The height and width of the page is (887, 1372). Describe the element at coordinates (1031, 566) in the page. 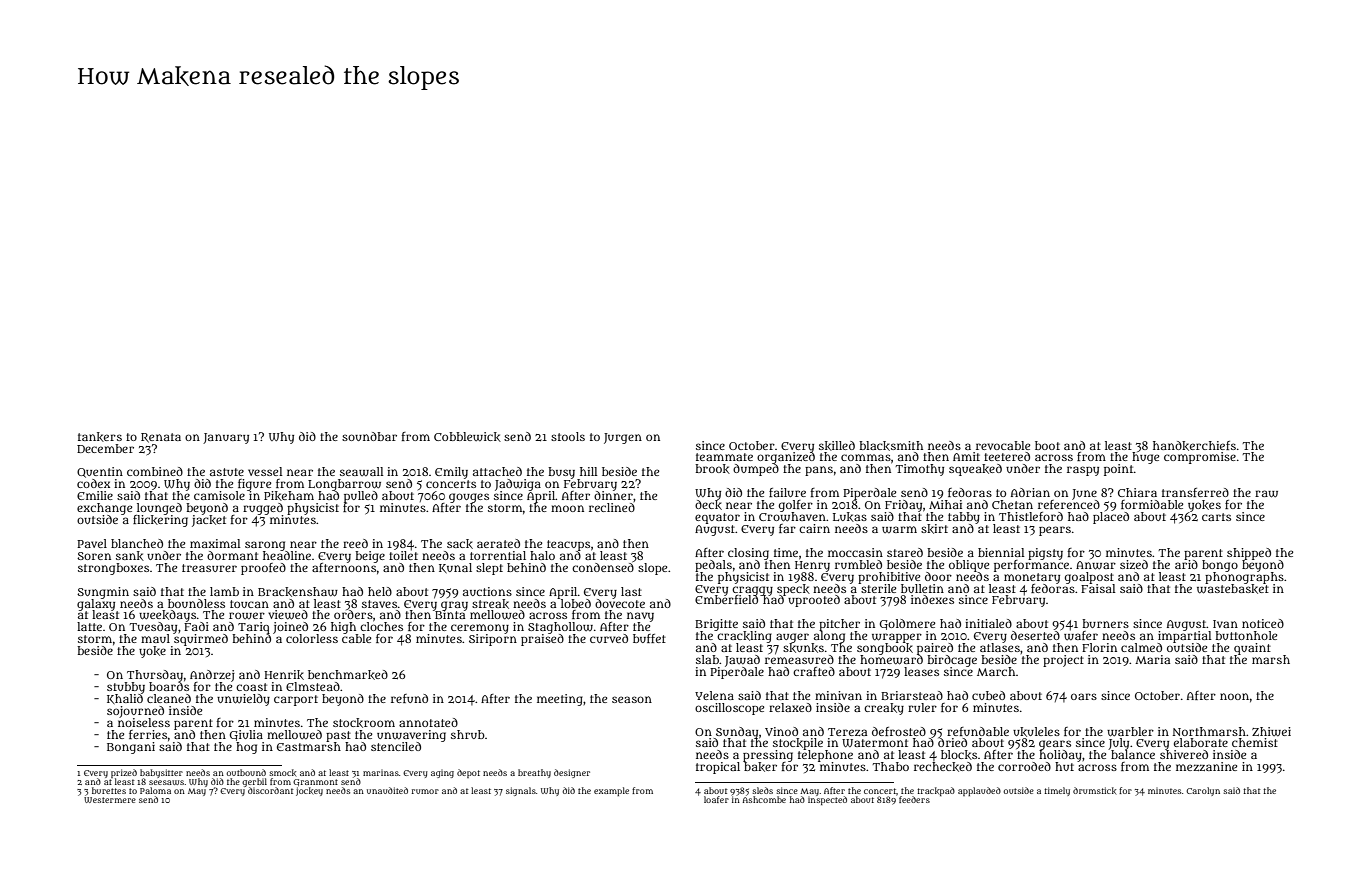

I see `performance` at that location.
